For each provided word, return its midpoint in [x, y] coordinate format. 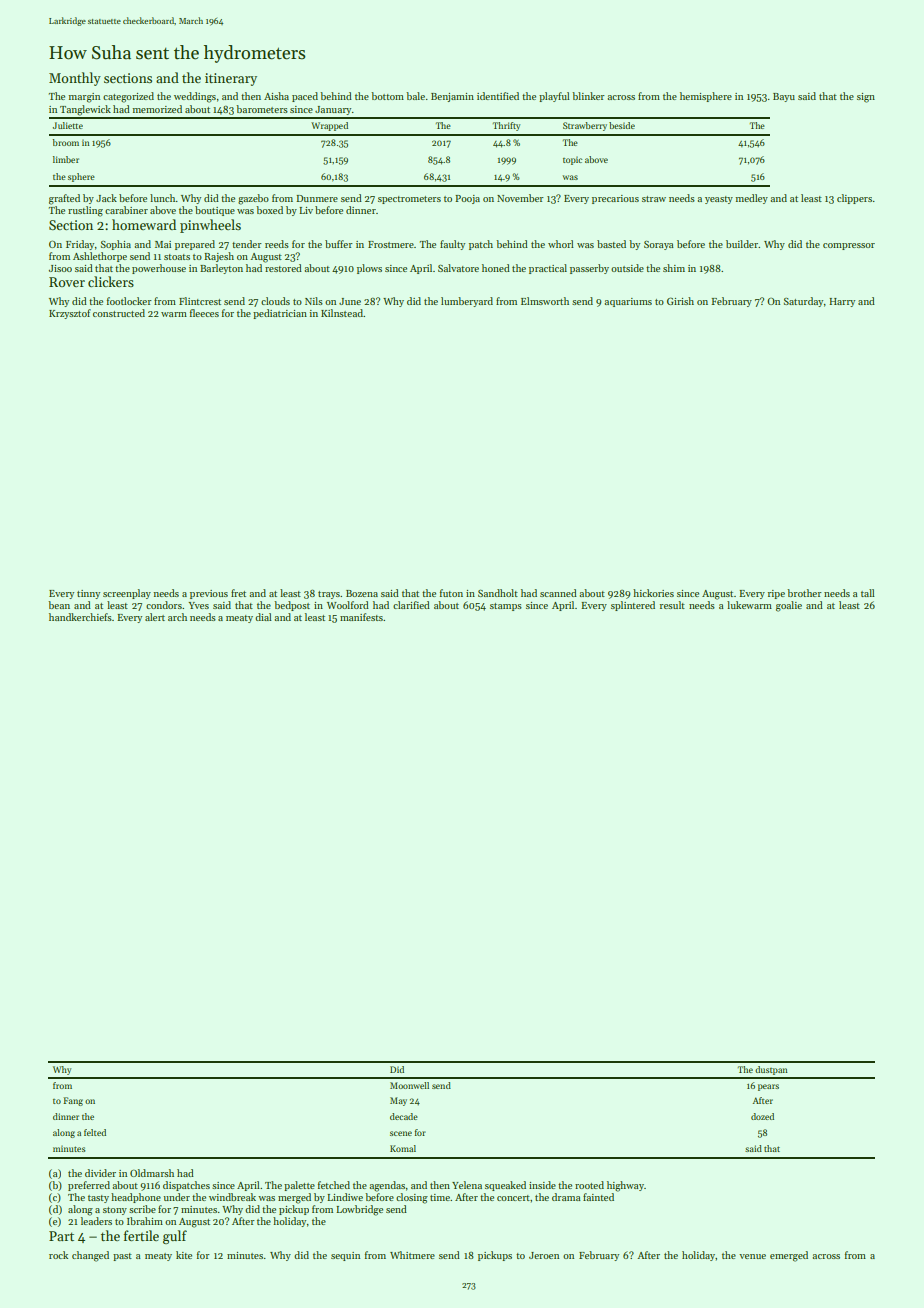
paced [305, 97]
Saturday [803, 302]
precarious [615, 199]
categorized [128, 97]
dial [263, 617]
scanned [558, 593]
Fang [73, 1101]
